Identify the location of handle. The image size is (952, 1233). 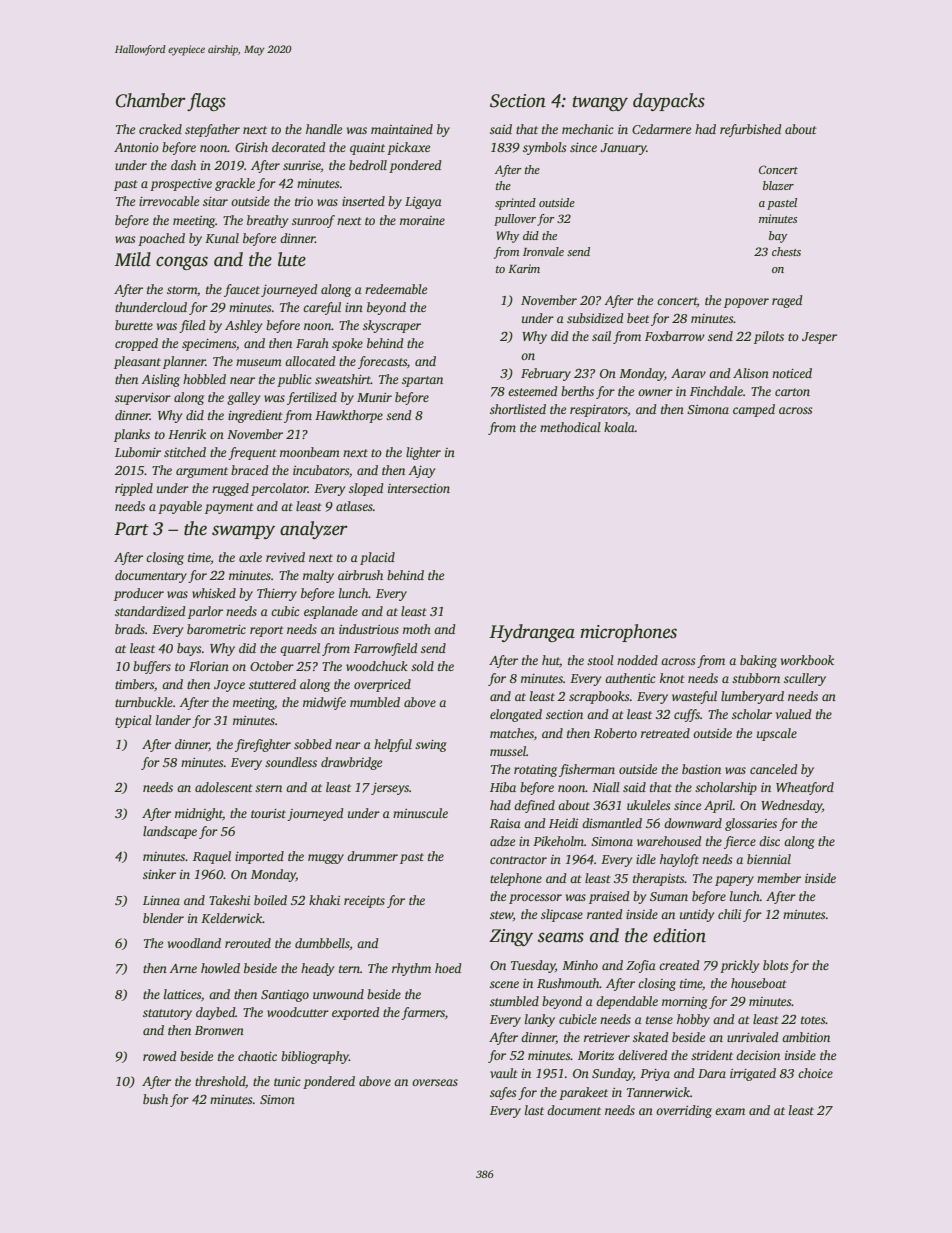
(324, 129).
